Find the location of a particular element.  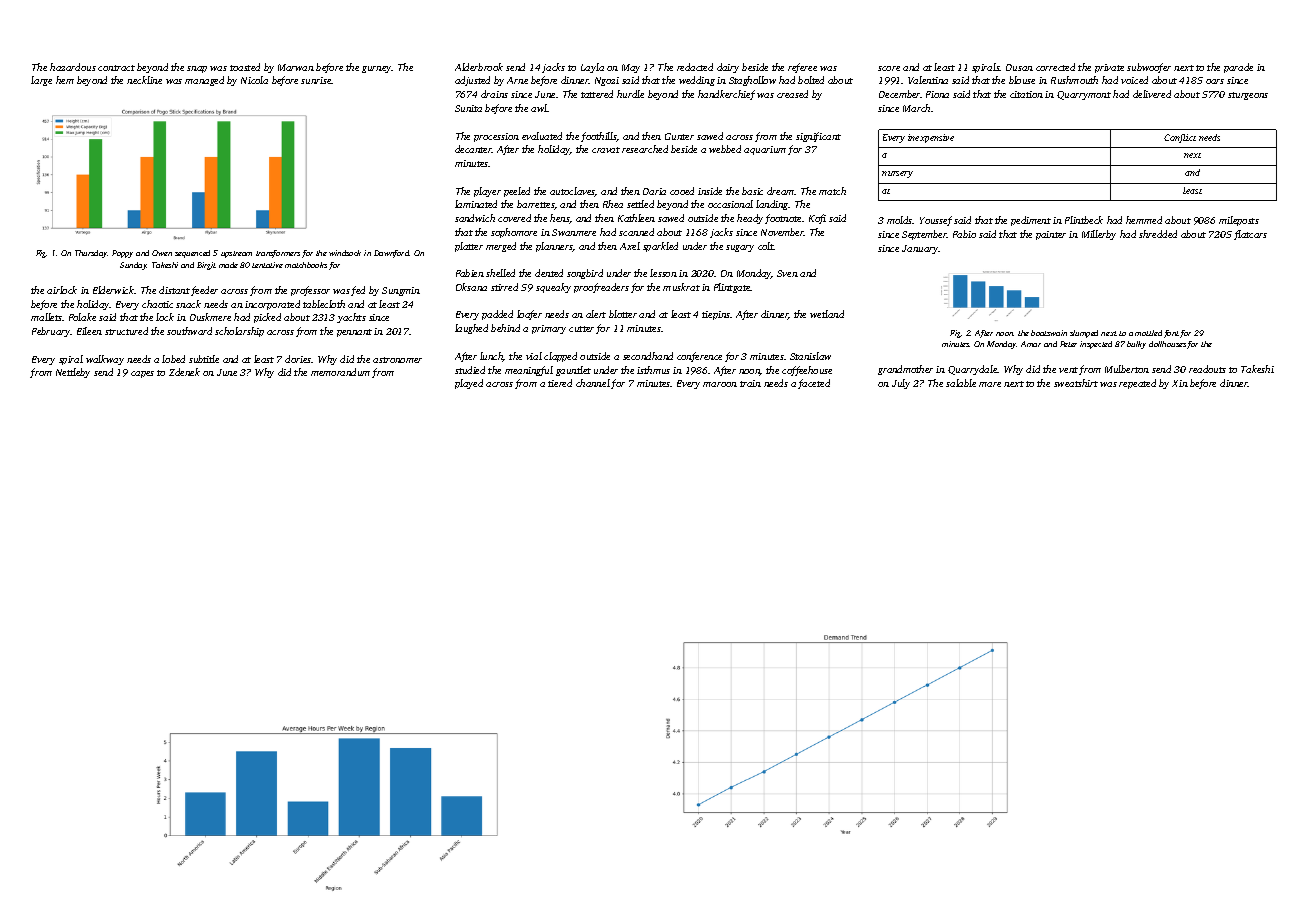

mare is located at coordinates (990, 384).
